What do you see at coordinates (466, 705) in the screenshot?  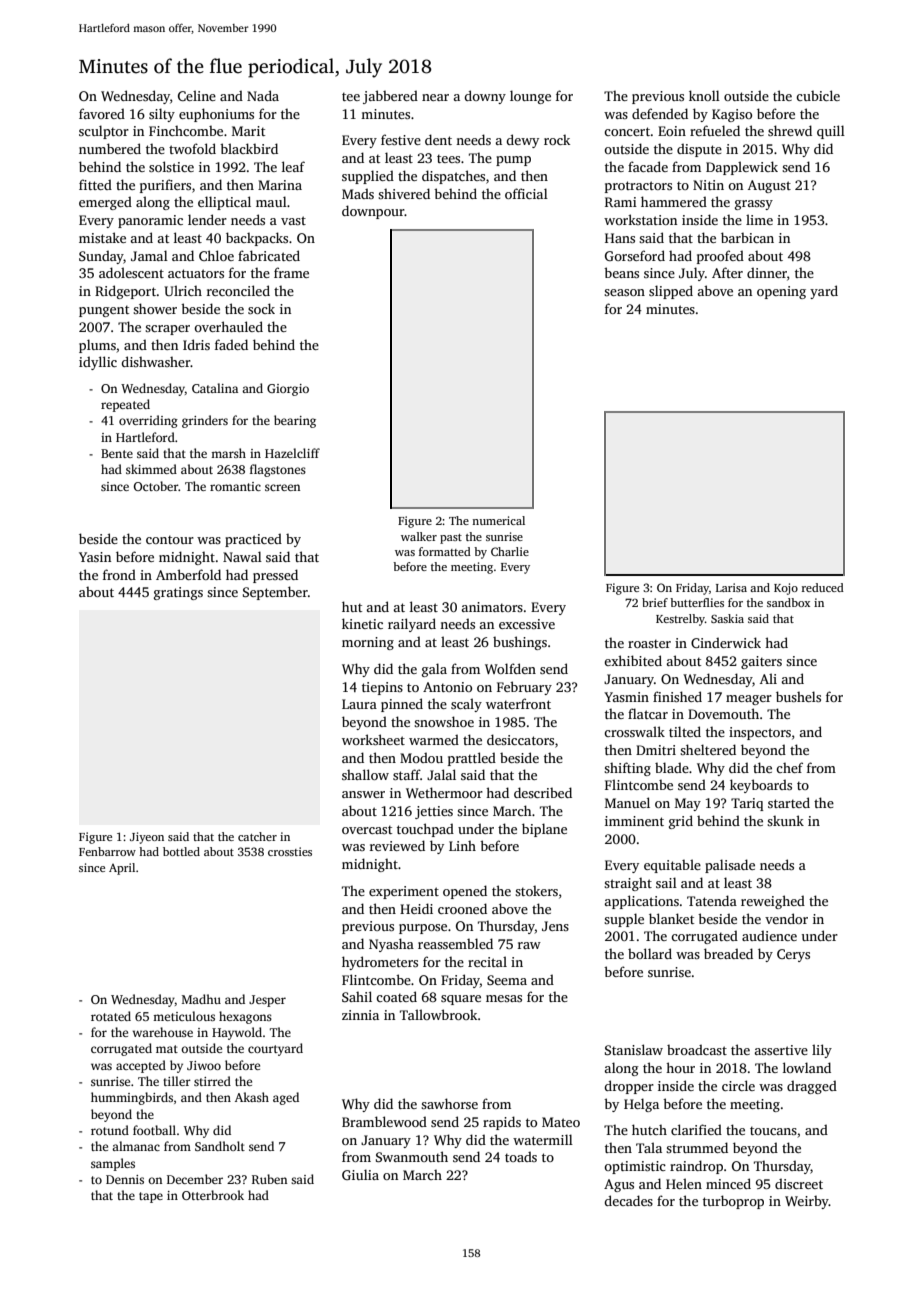 I see `scaly` at bounding box center [466, 705].
